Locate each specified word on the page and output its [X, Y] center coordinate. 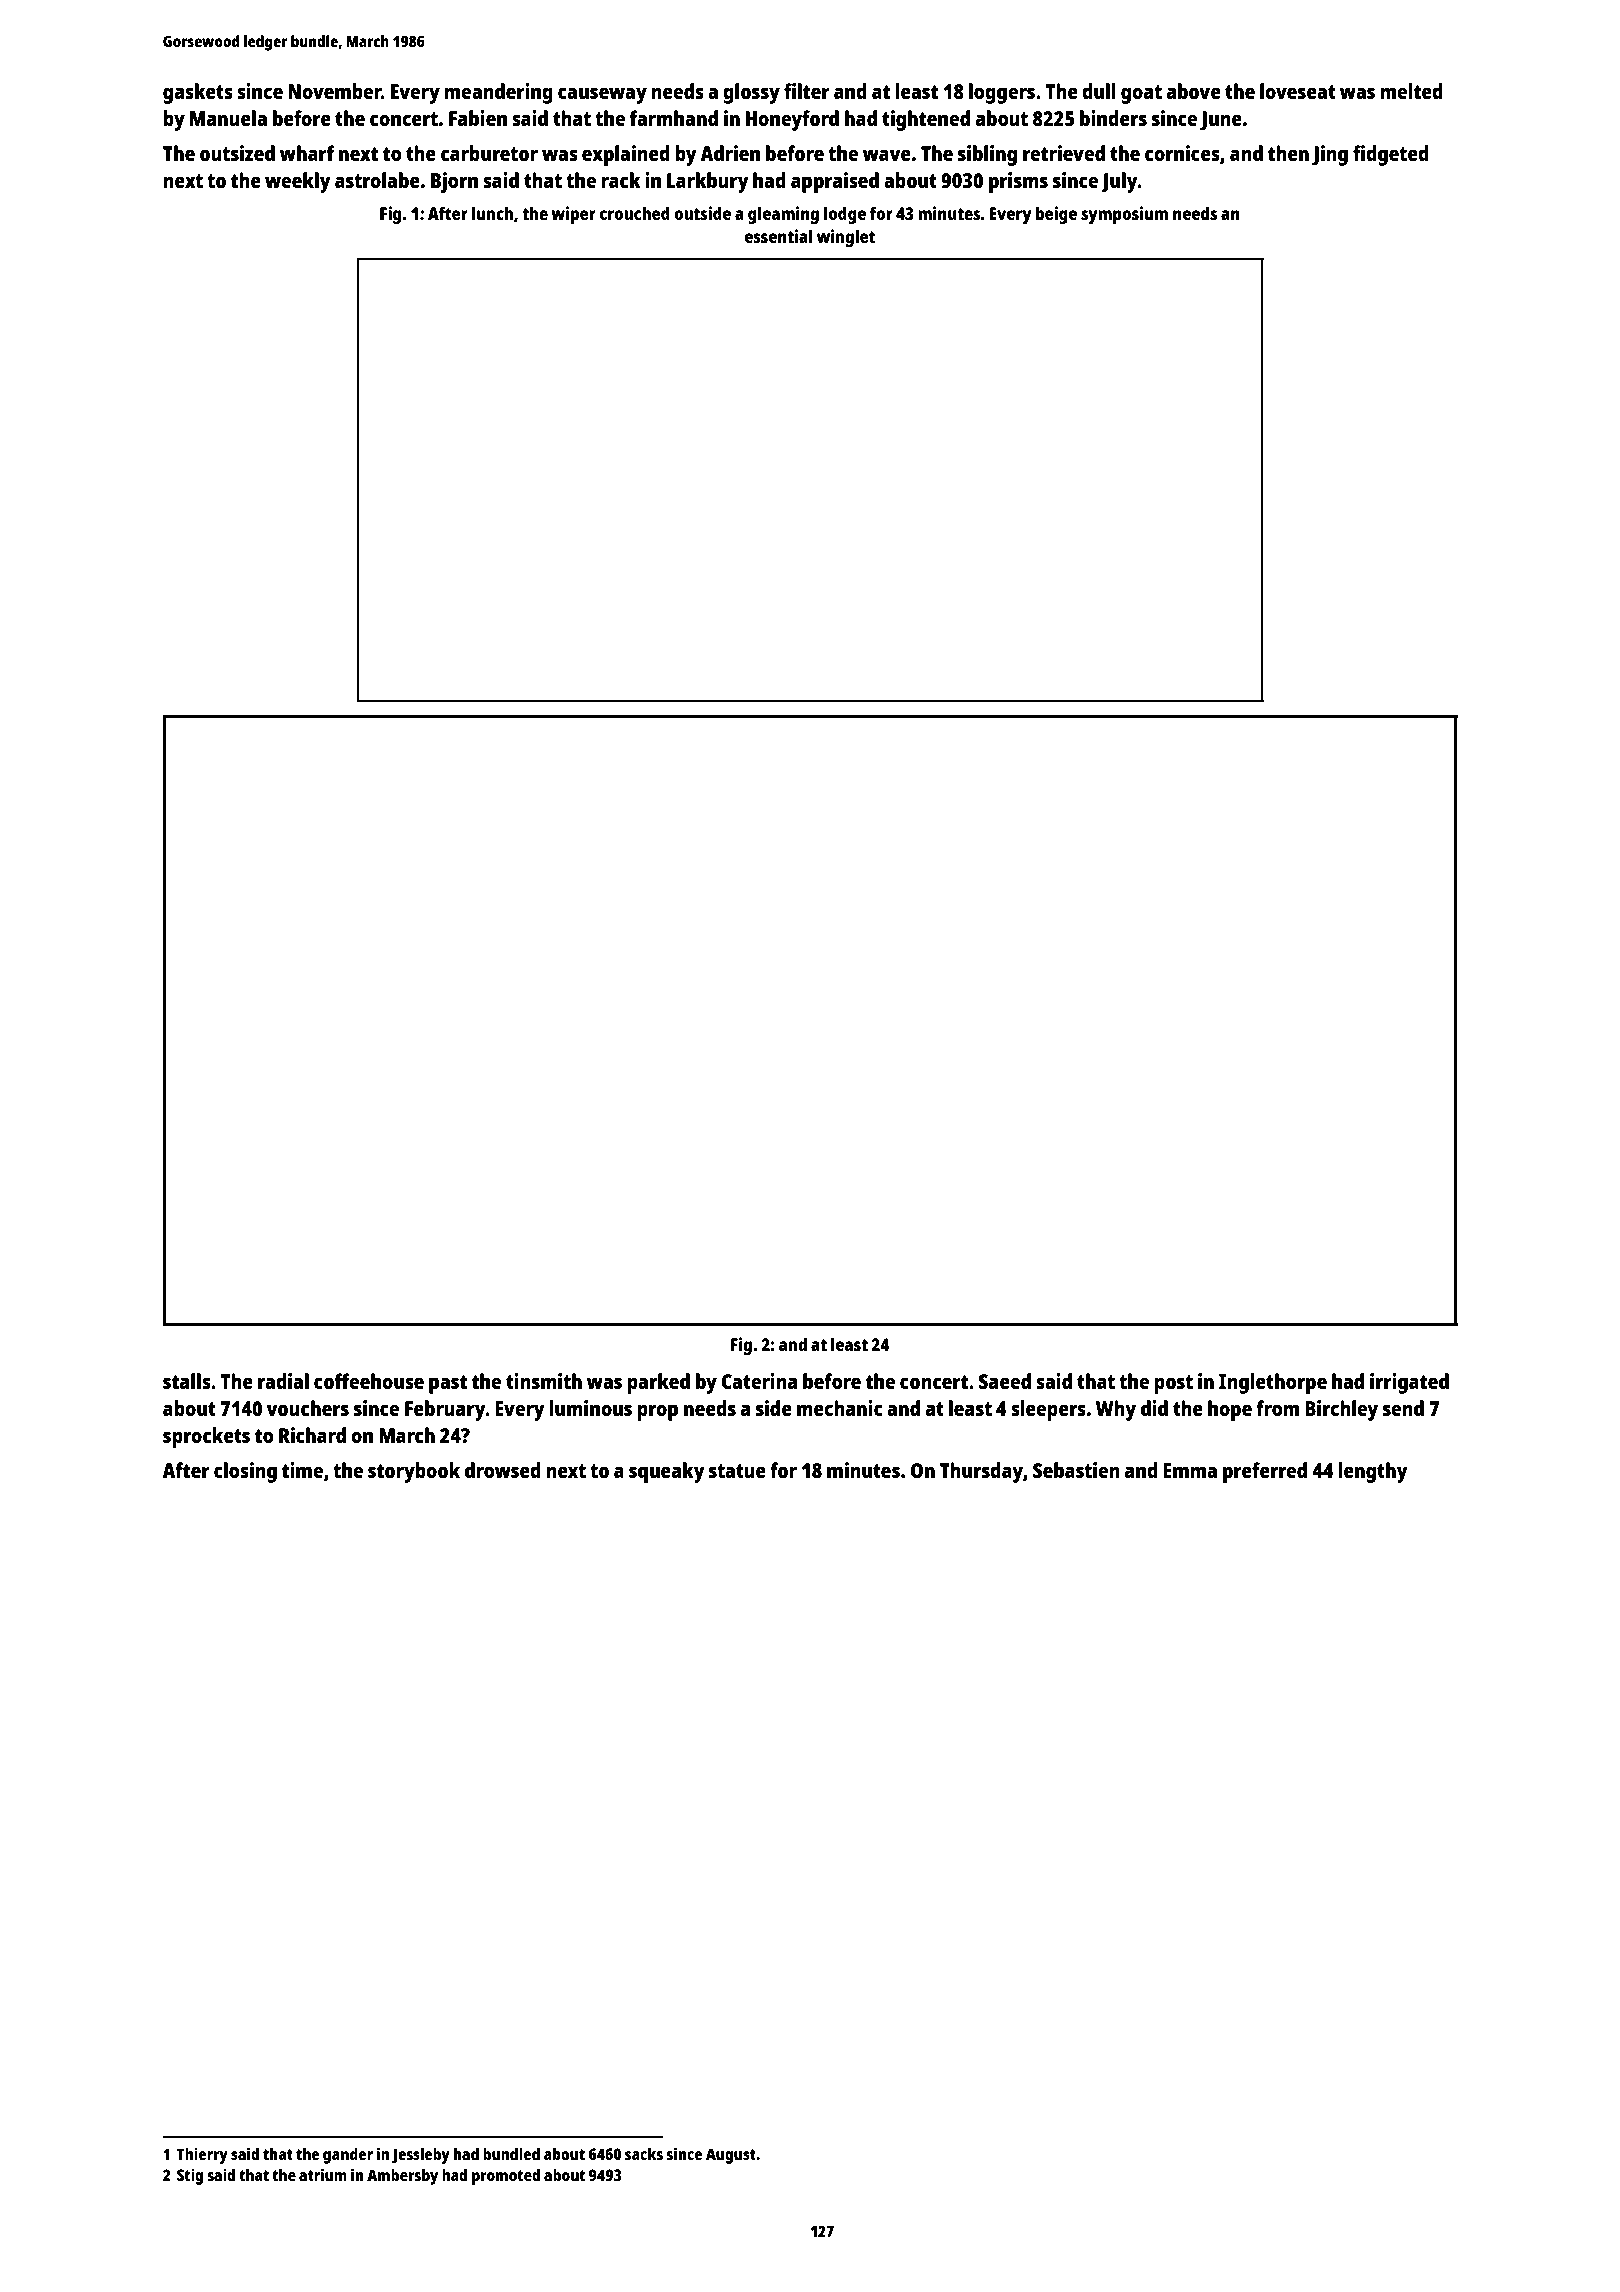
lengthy [1373, 1472]
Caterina [759, 1381]
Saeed [1005, 1381]
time [302, 1470]
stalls [187, 1381]
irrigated [1409, 1383]
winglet [846, 238]
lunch [492, 213]
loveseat [1298, 91]
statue [737, 1471]
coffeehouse [369, 1381]
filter [807, 91]
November [334, 91]
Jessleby [421, 2156]
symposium [1124, 215]
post [1173, 1384]
